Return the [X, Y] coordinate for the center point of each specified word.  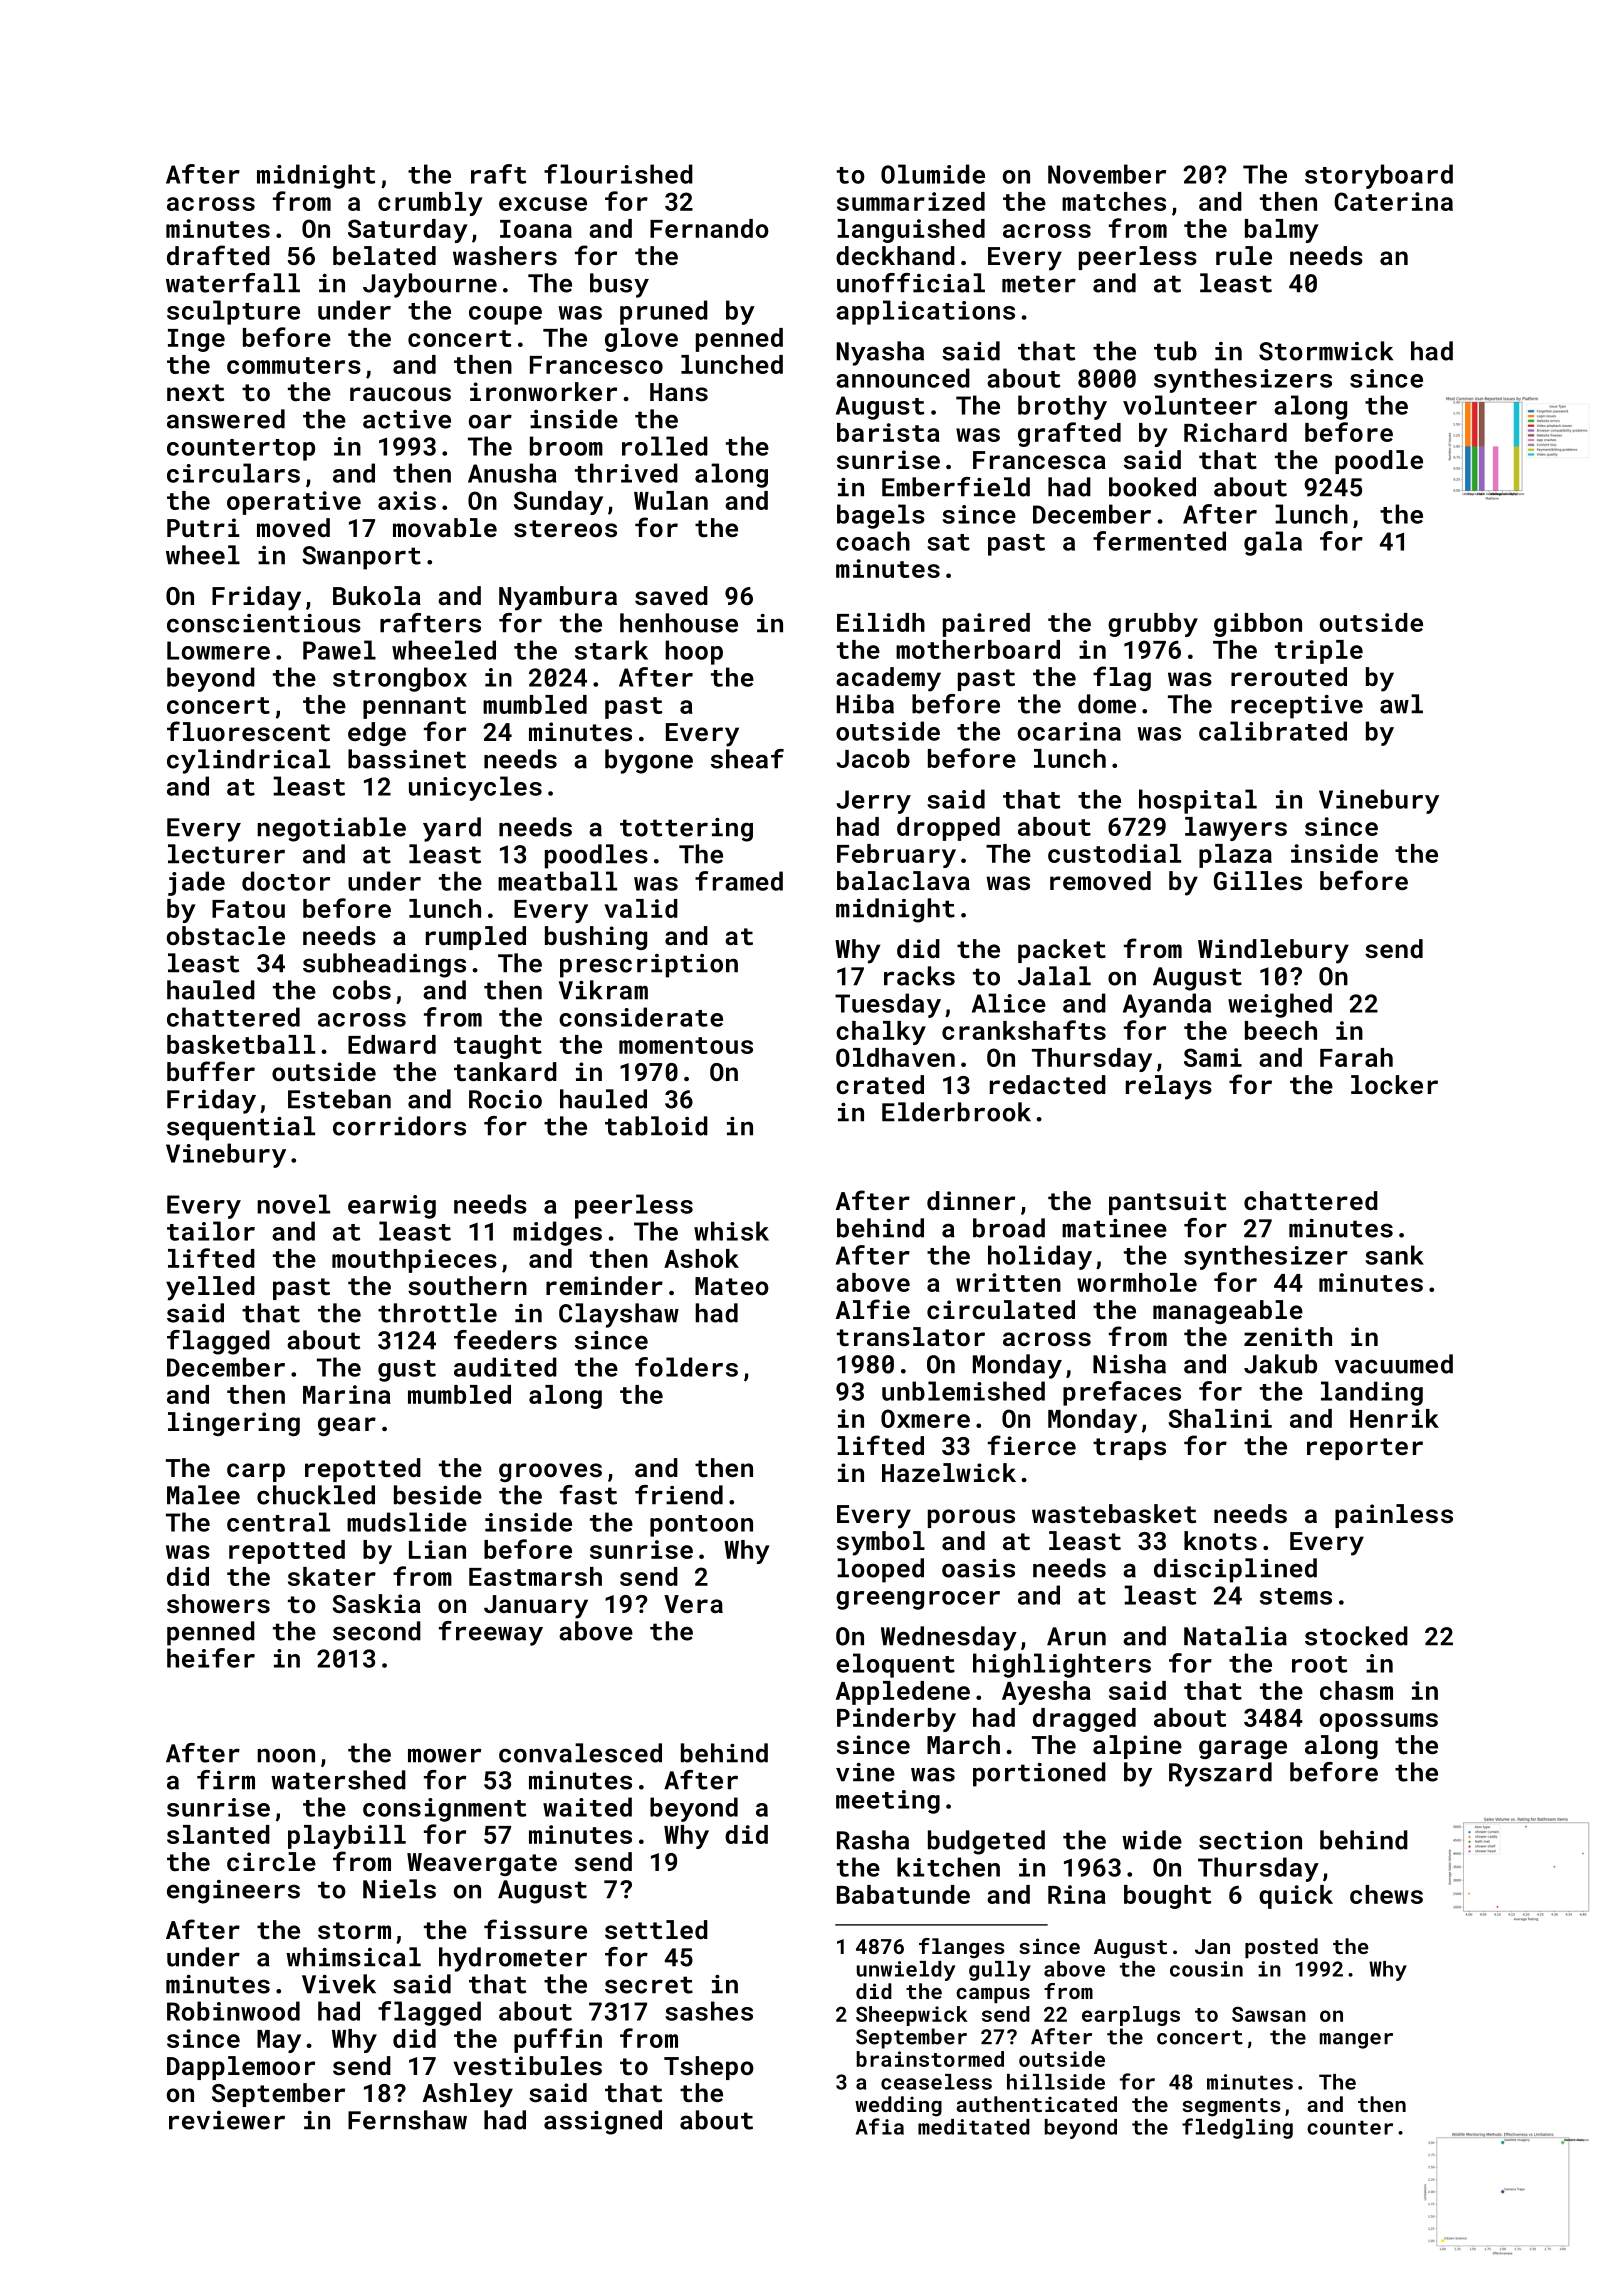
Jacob [873, 758]
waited [587, 1807]
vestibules [527, 2066]
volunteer [1190, 405]
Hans [679, 392]
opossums [1379, 1722]
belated [384, 256]
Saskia [376, 1604]
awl [1401, 704]
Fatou [248, 909]
